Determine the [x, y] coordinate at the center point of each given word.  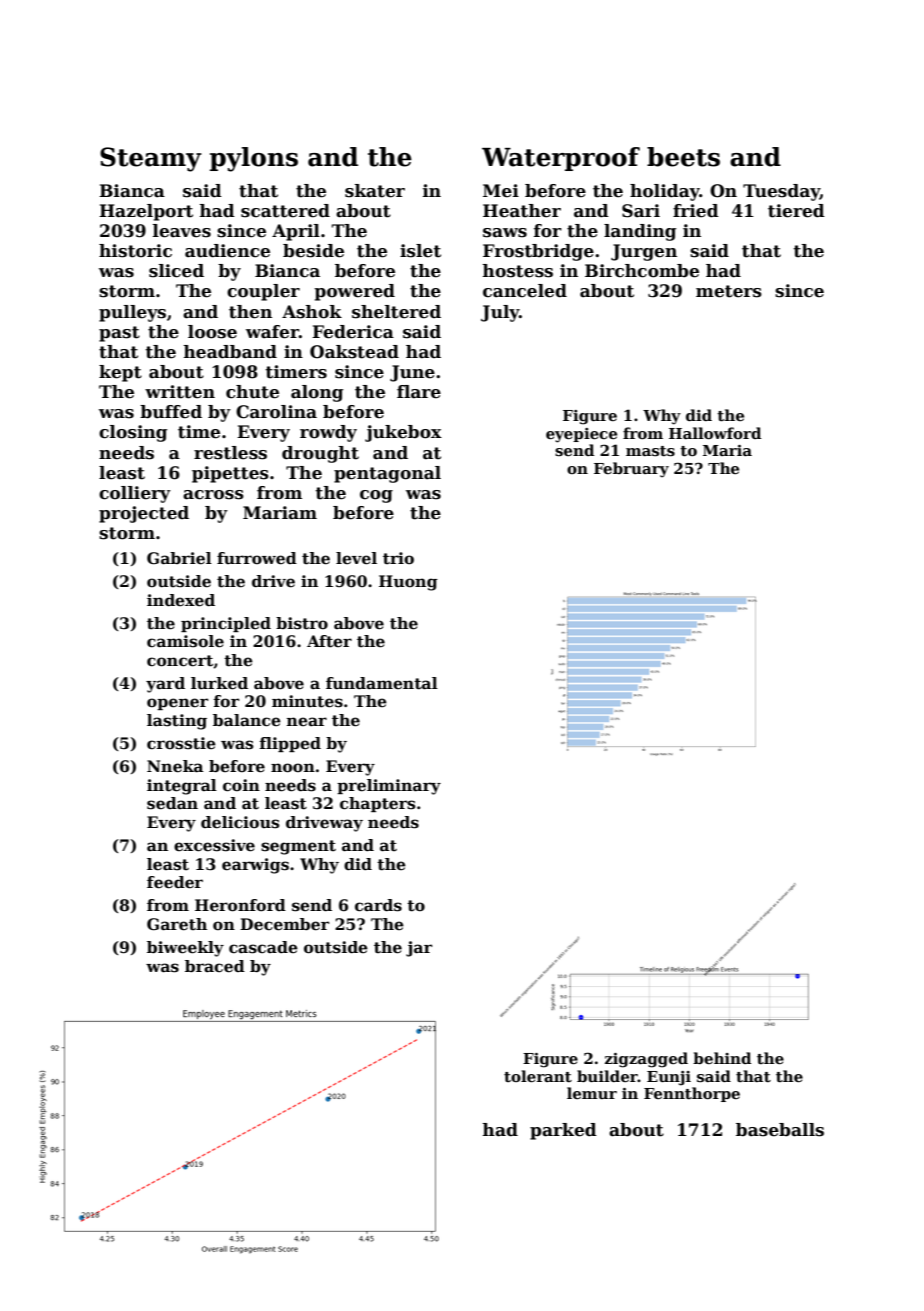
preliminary [389, 787]
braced [215, 966]
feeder [175, 882]
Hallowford [715, 433]
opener [177, 704]
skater [375, 191]
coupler [263, 292]
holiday [665, 192]
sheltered [396, 312]
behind [722, 1058]
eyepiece [581, 435]
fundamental [382, 683]
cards [378, 905]
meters [729, 291]
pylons [254, 159]
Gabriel [179, 558]
